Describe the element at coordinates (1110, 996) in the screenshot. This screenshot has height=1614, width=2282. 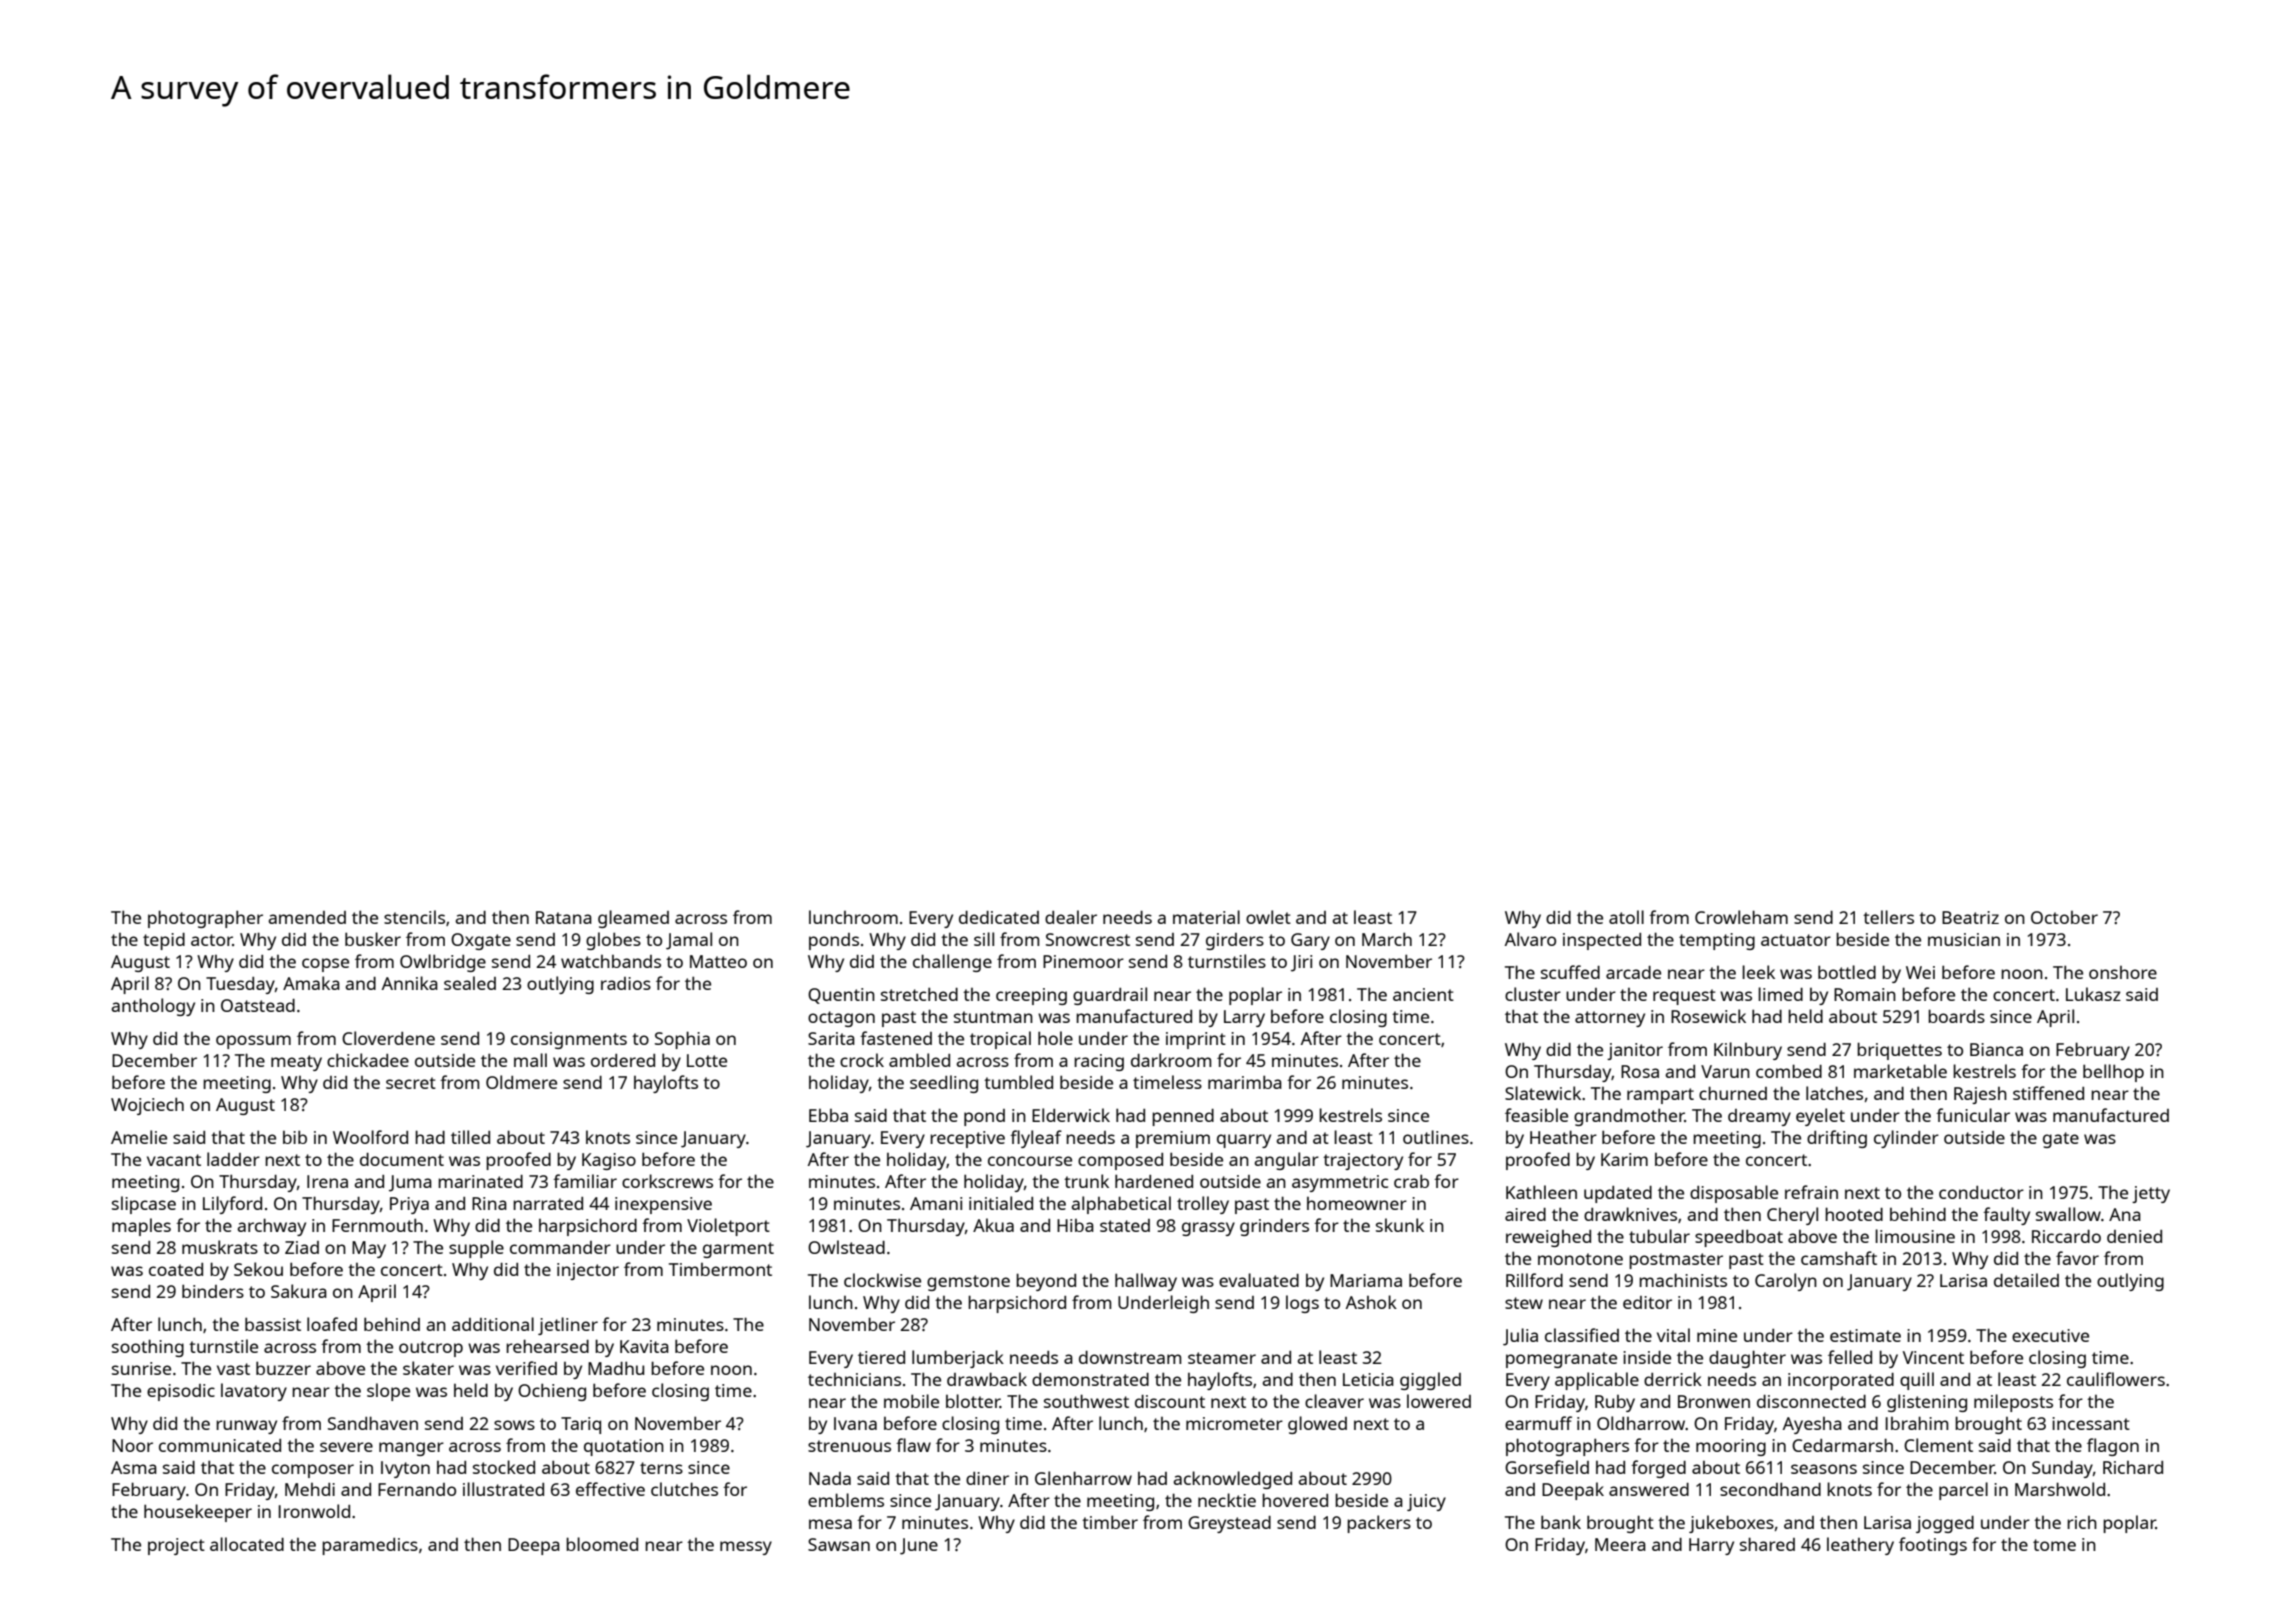
I see `guardrail` at that location.
